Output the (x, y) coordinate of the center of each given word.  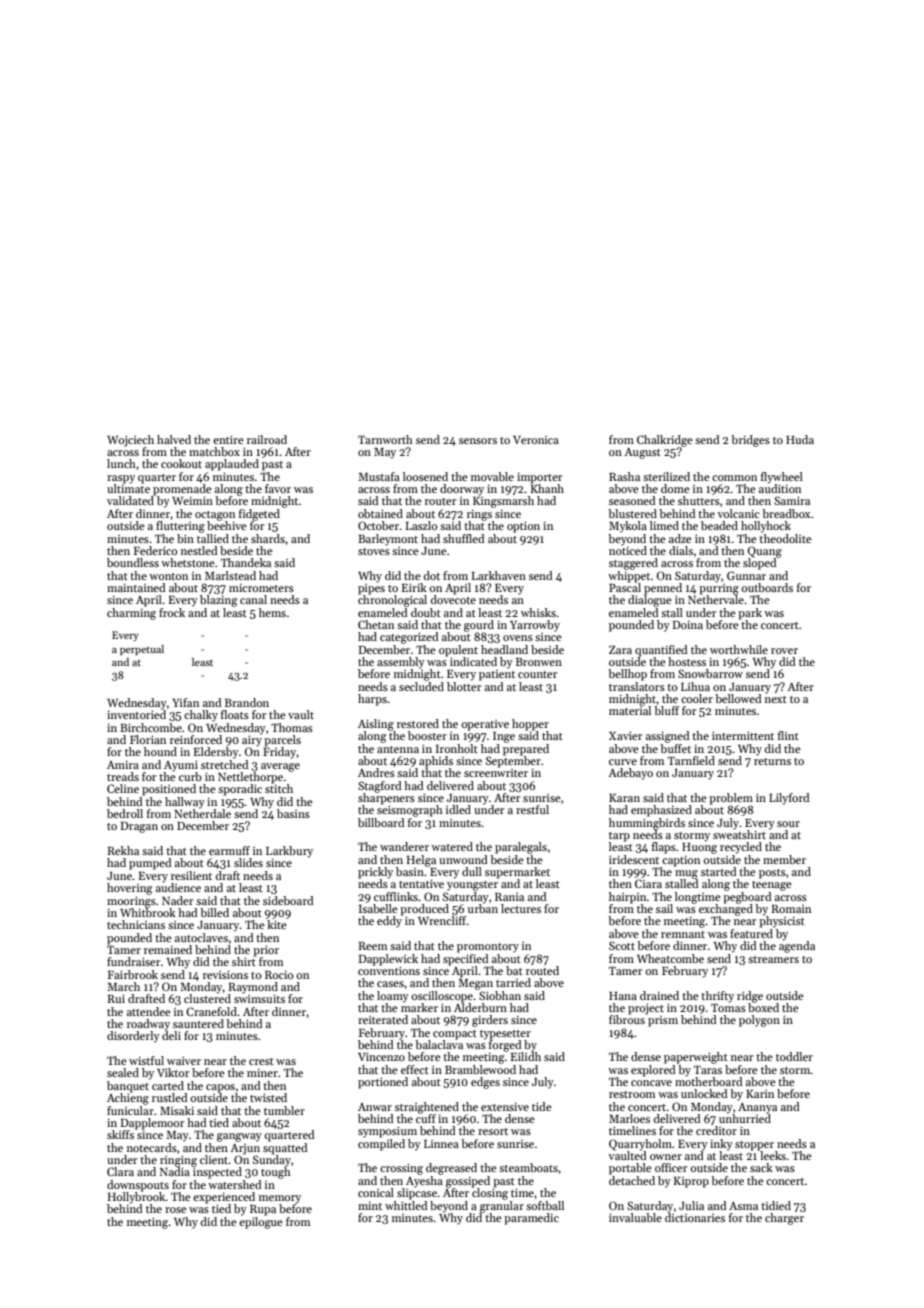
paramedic (531, 1219)
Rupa (263, 1210)
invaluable (635, 1217)
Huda (800, 439)
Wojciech (130, 441)
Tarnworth (385, 439)
